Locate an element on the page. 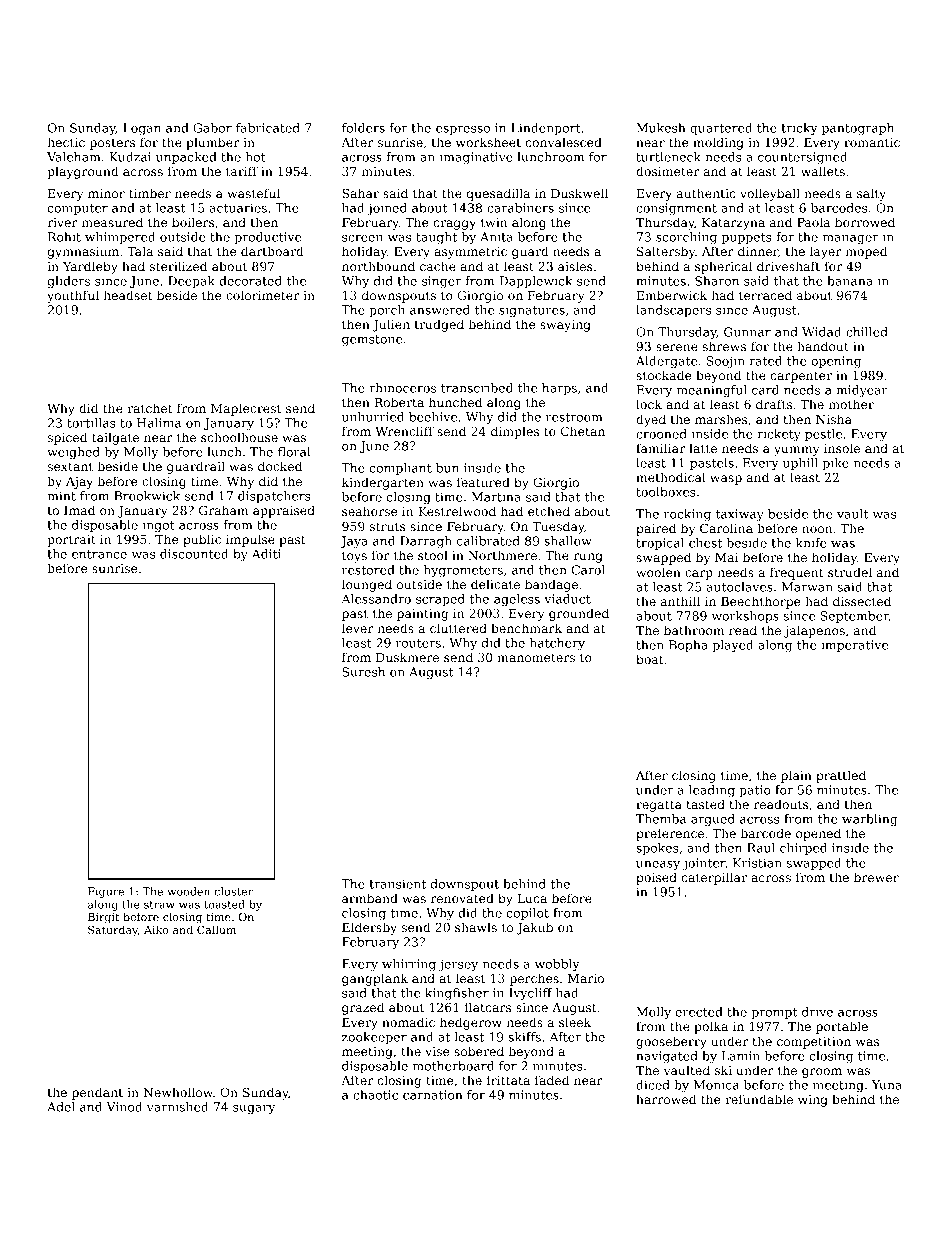 The image size is (952, 1233). strudel is located at coordinates (850, 572).
